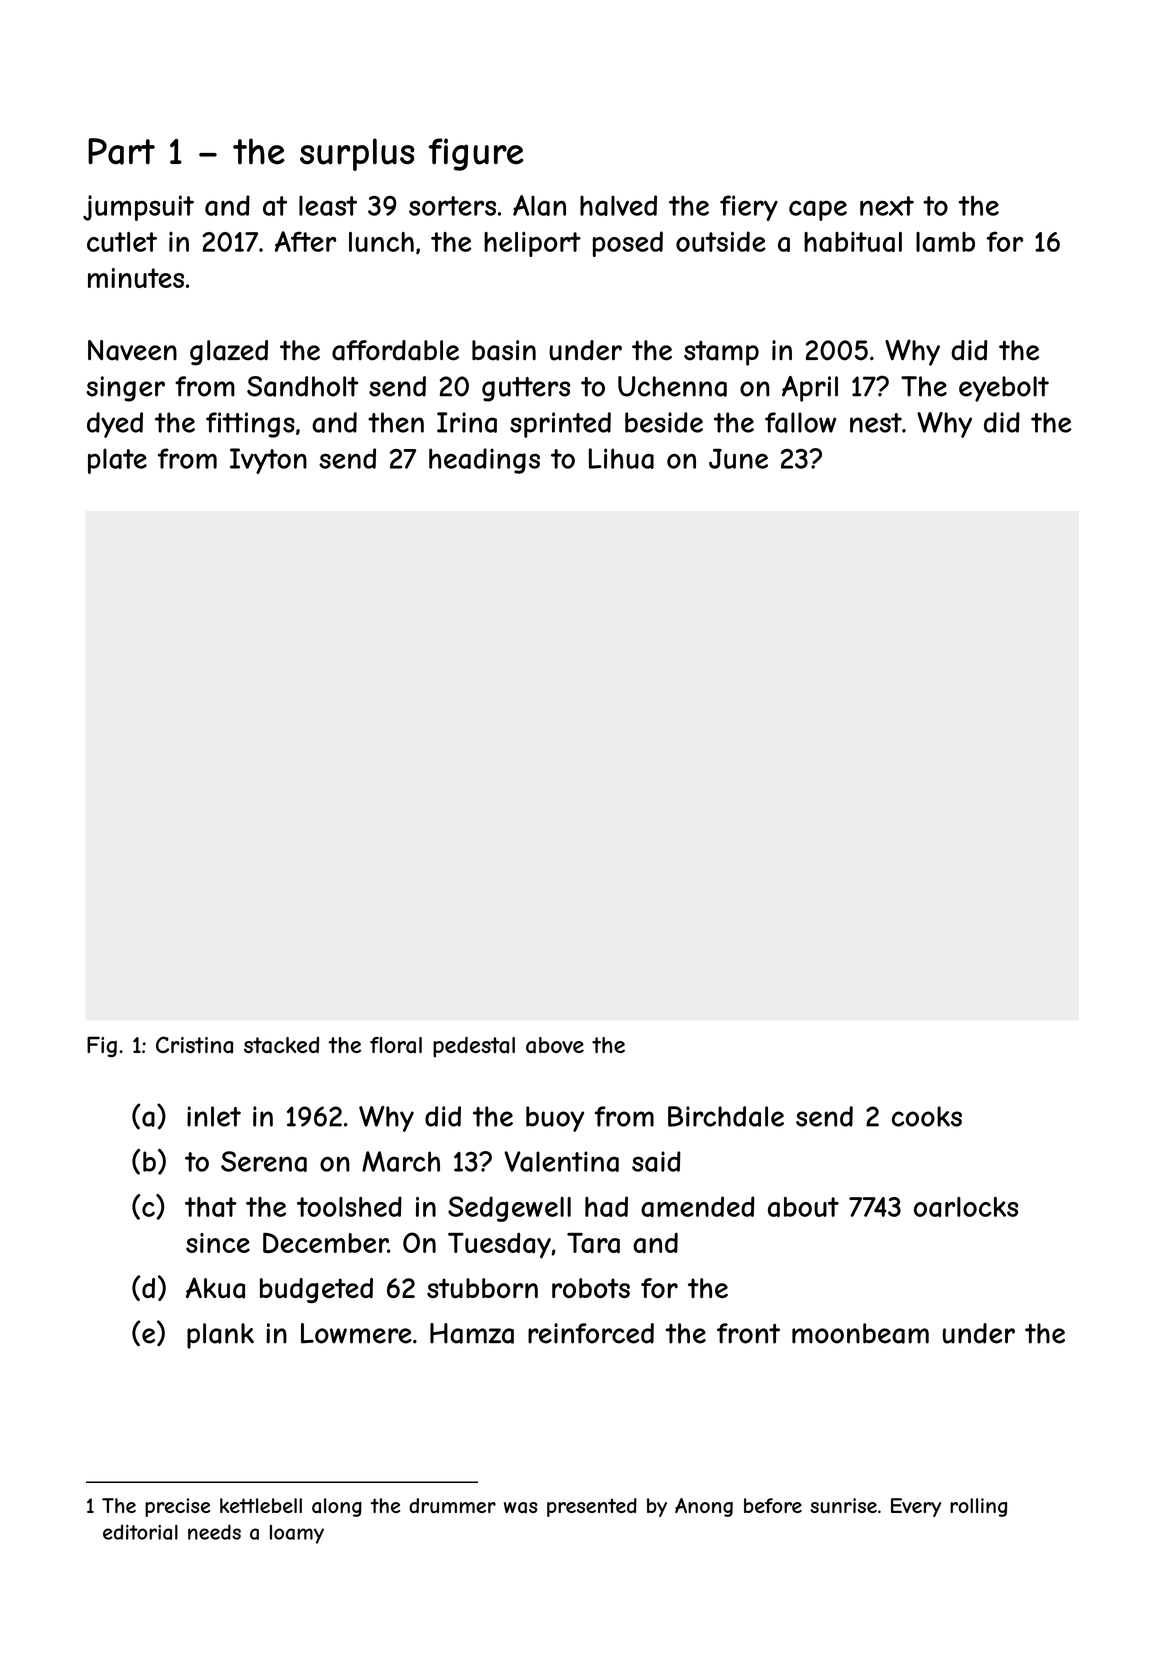 The height and width of the image is (1654, 1165). I want to click on cooks, so click(927, 1116).
